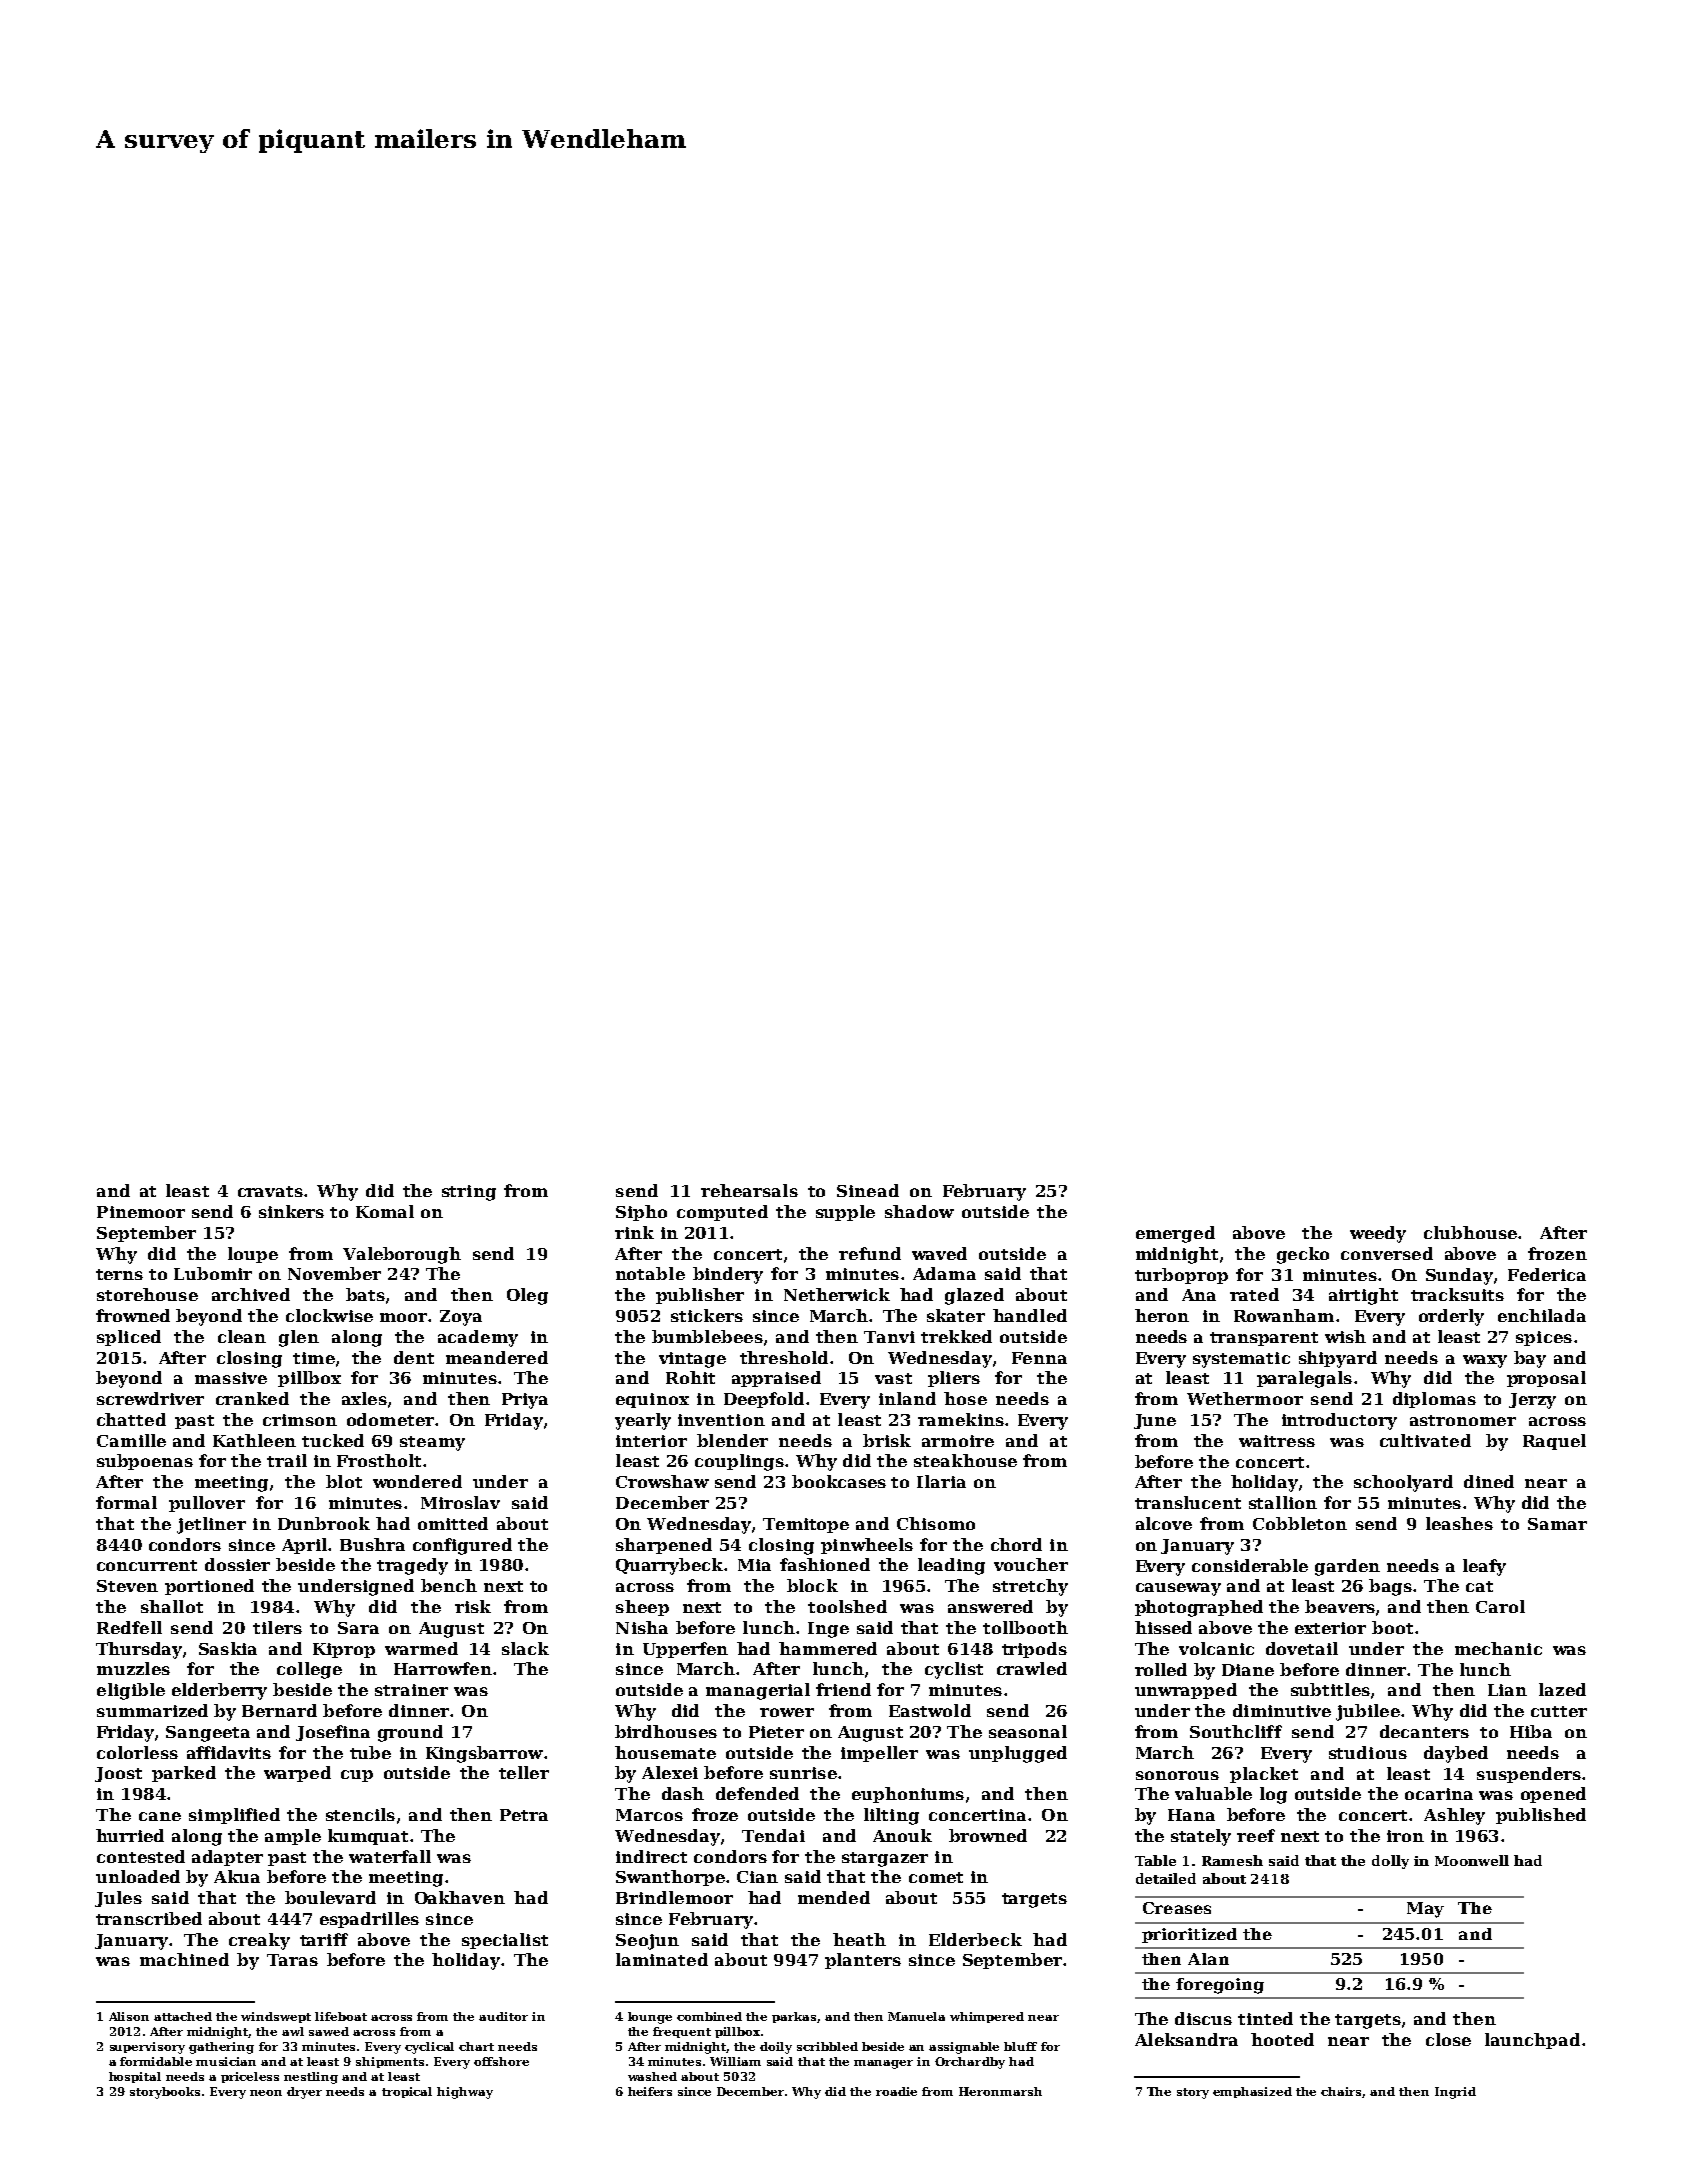 This screenshot has height=2178, width=1683. I want to click on heath, so click(859, 1939).
